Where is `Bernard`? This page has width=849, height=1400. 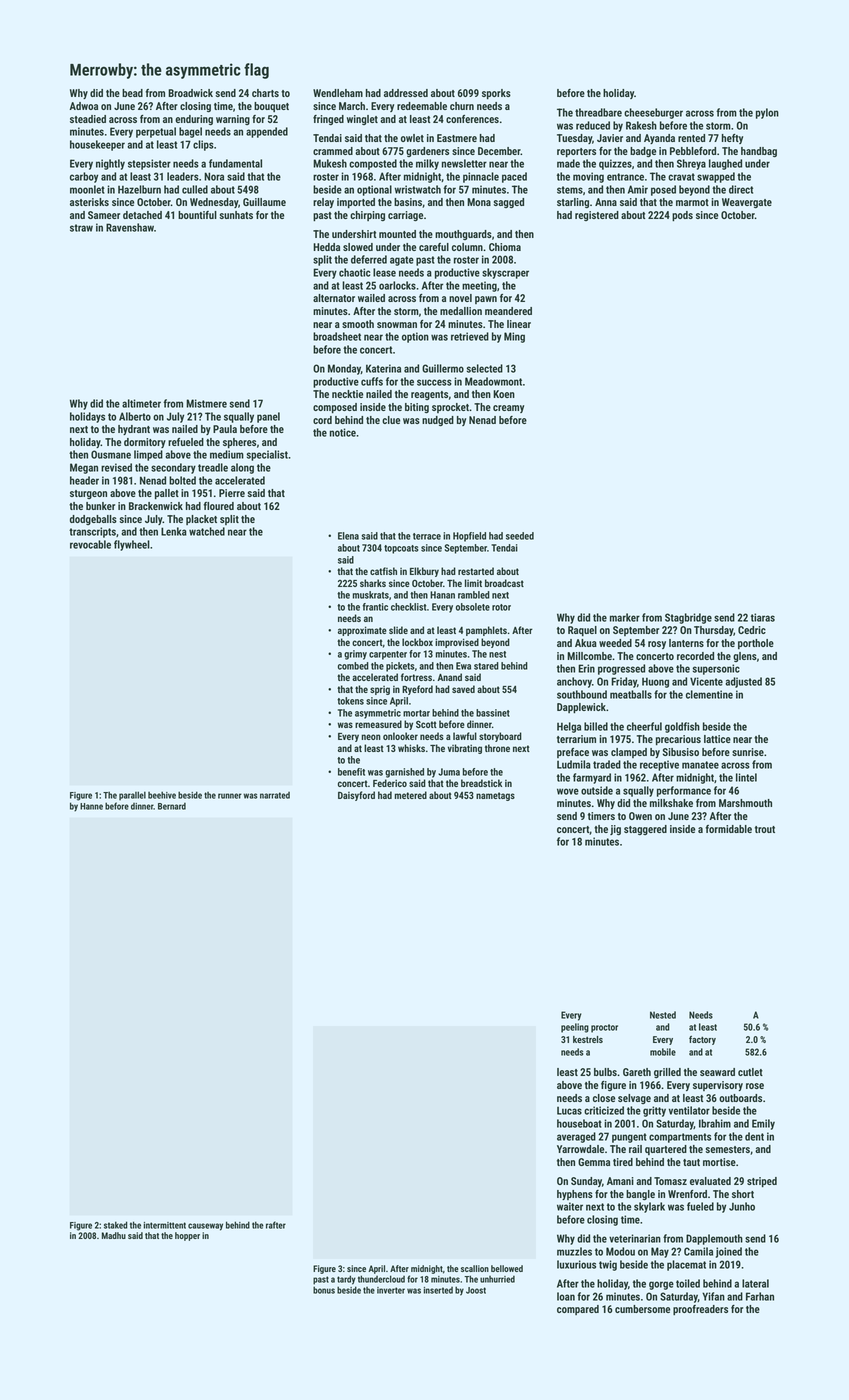 Bernard is located at coordinates (172, 806).
